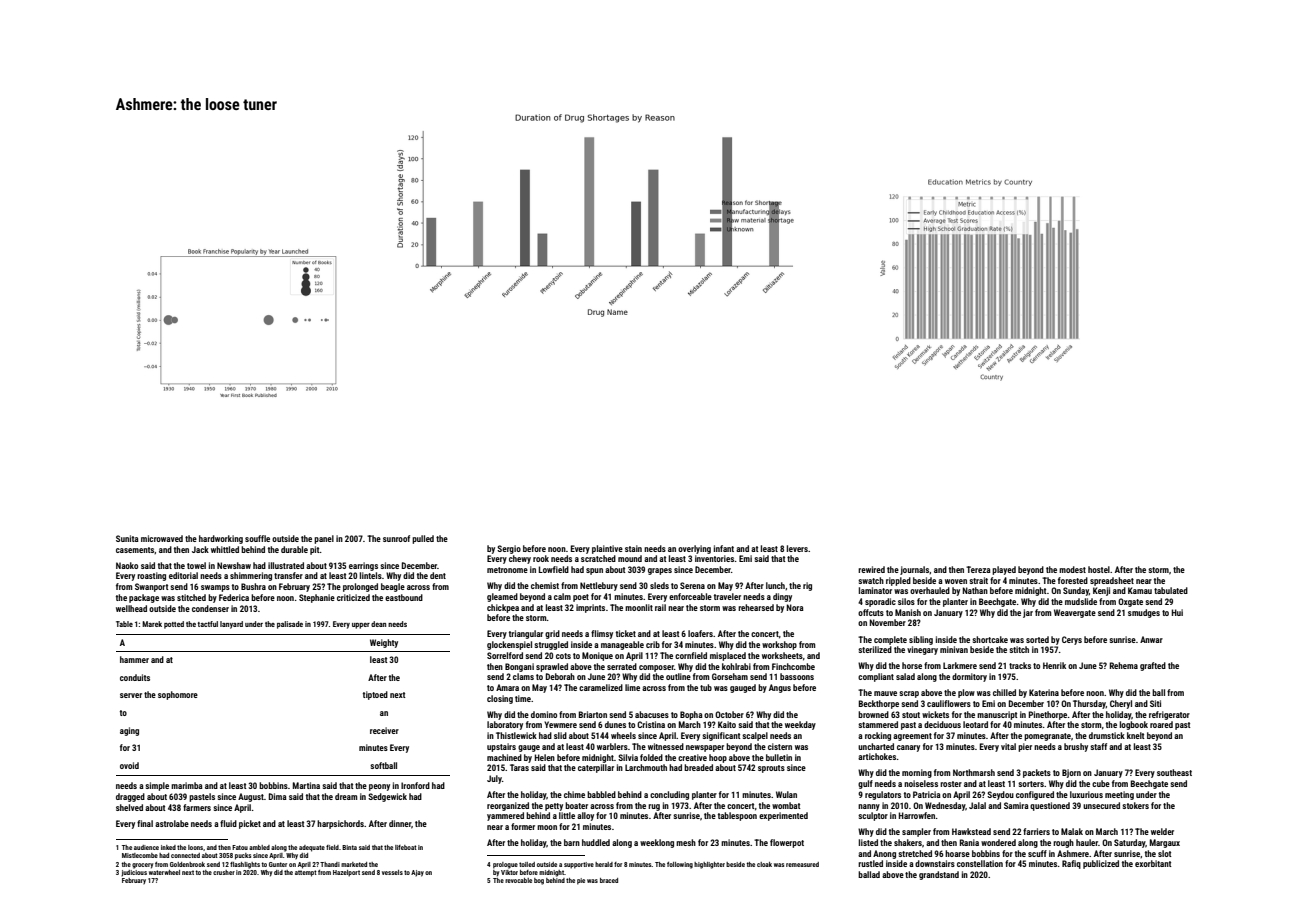 The image size is (1308, 924). What do you see at coordinates (544, 714) in the image?
I see `domino` at bounding box center [544, 714].
